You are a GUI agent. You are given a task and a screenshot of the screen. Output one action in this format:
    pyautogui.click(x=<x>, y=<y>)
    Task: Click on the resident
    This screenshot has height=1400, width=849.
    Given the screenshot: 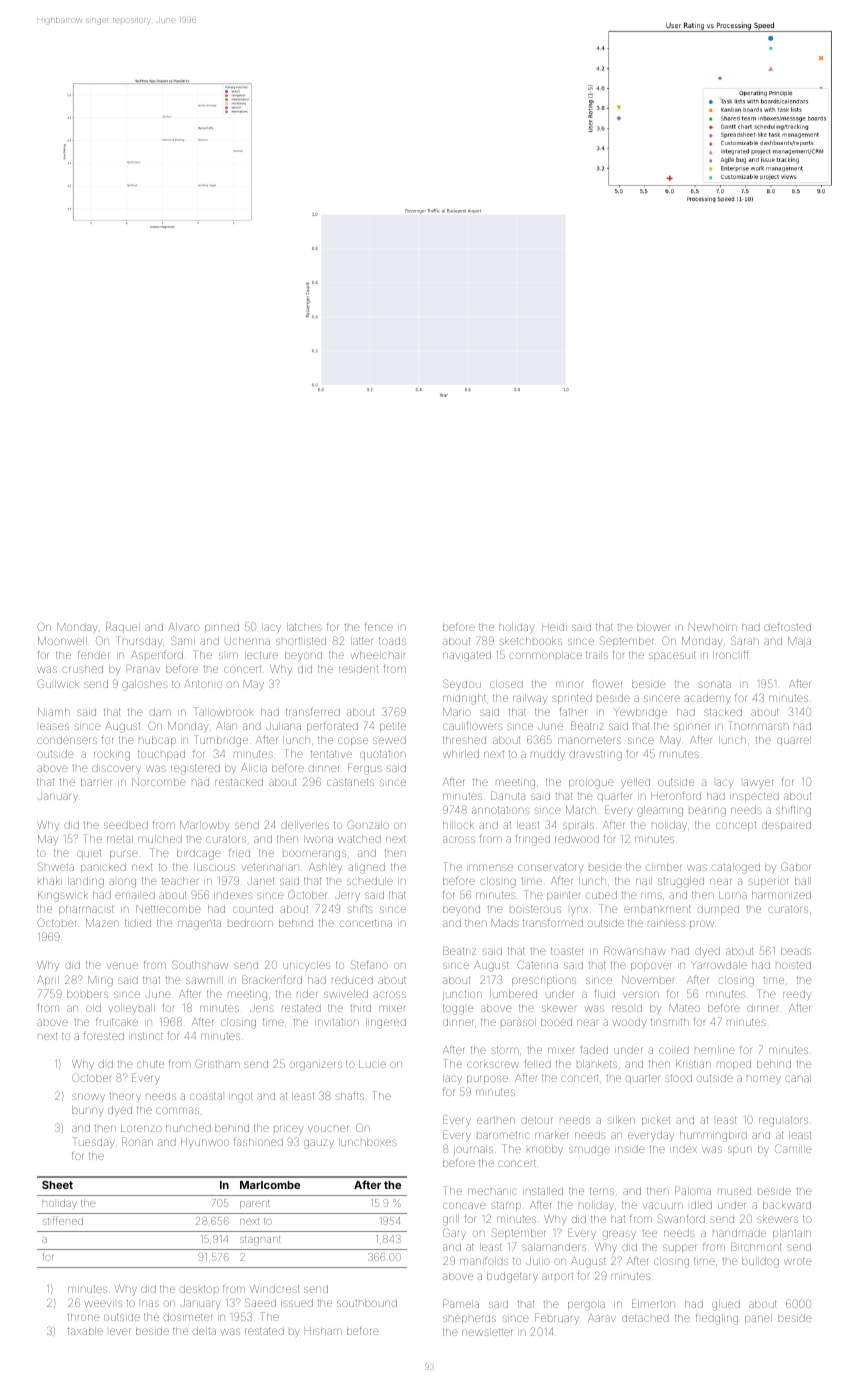 What is the action you would take?
    pyautogui.click(x=358, y=669)
